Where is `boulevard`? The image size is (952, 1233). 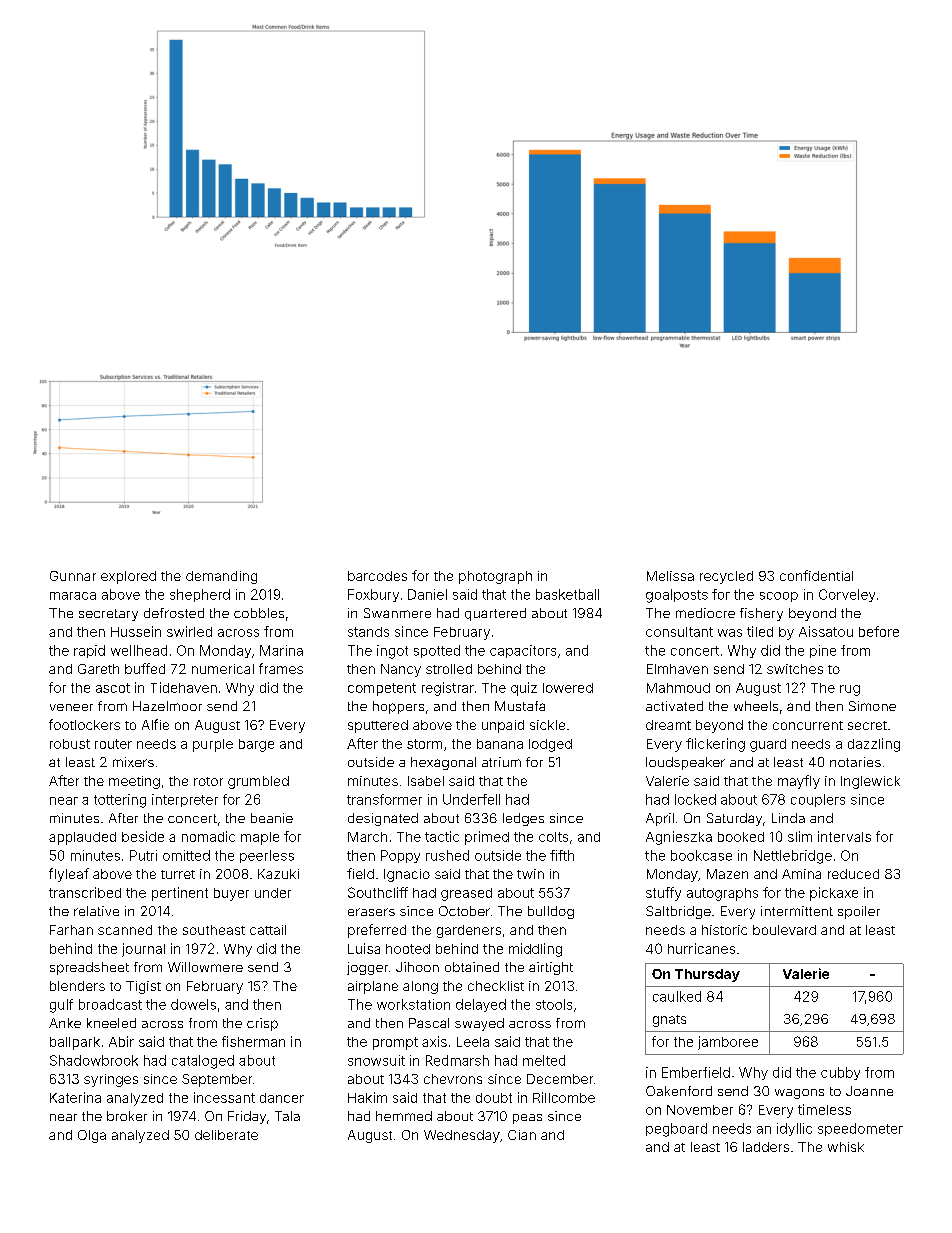 boulevard is located at coordinates (784, 930).
